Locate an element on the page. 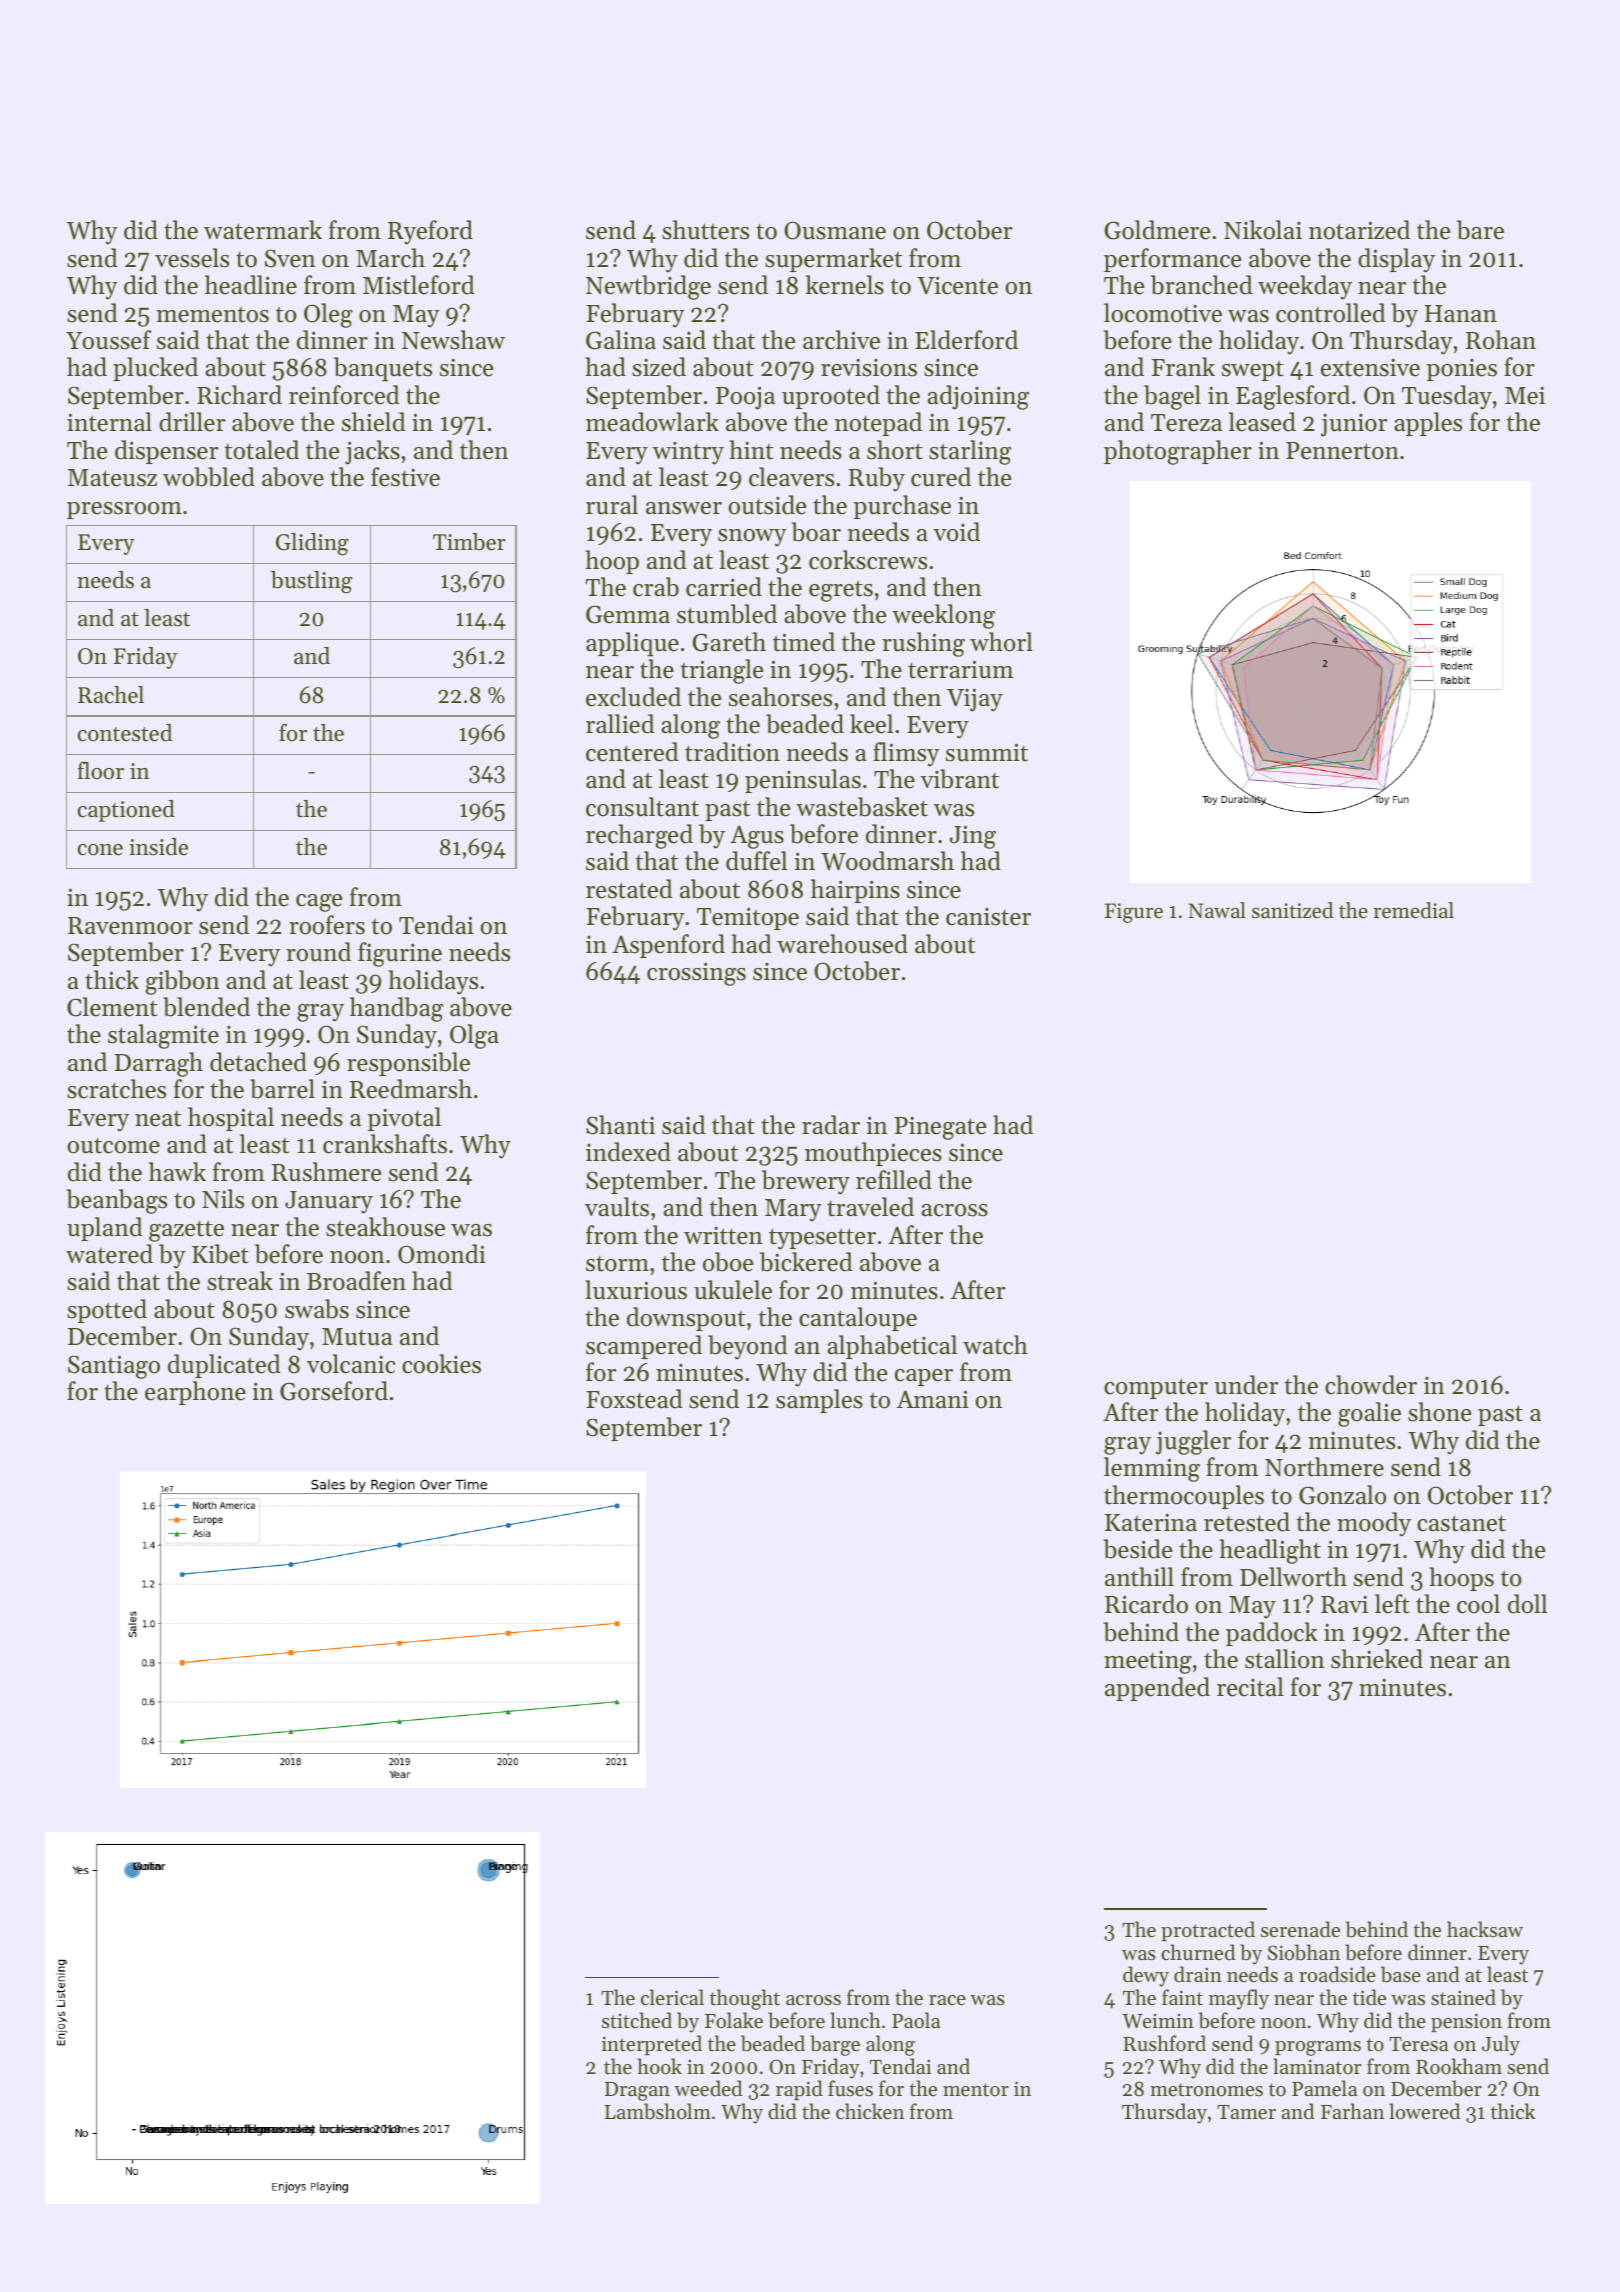 This document has height=2292, width=1620. moody is located at coordinates (1374, 1524).
